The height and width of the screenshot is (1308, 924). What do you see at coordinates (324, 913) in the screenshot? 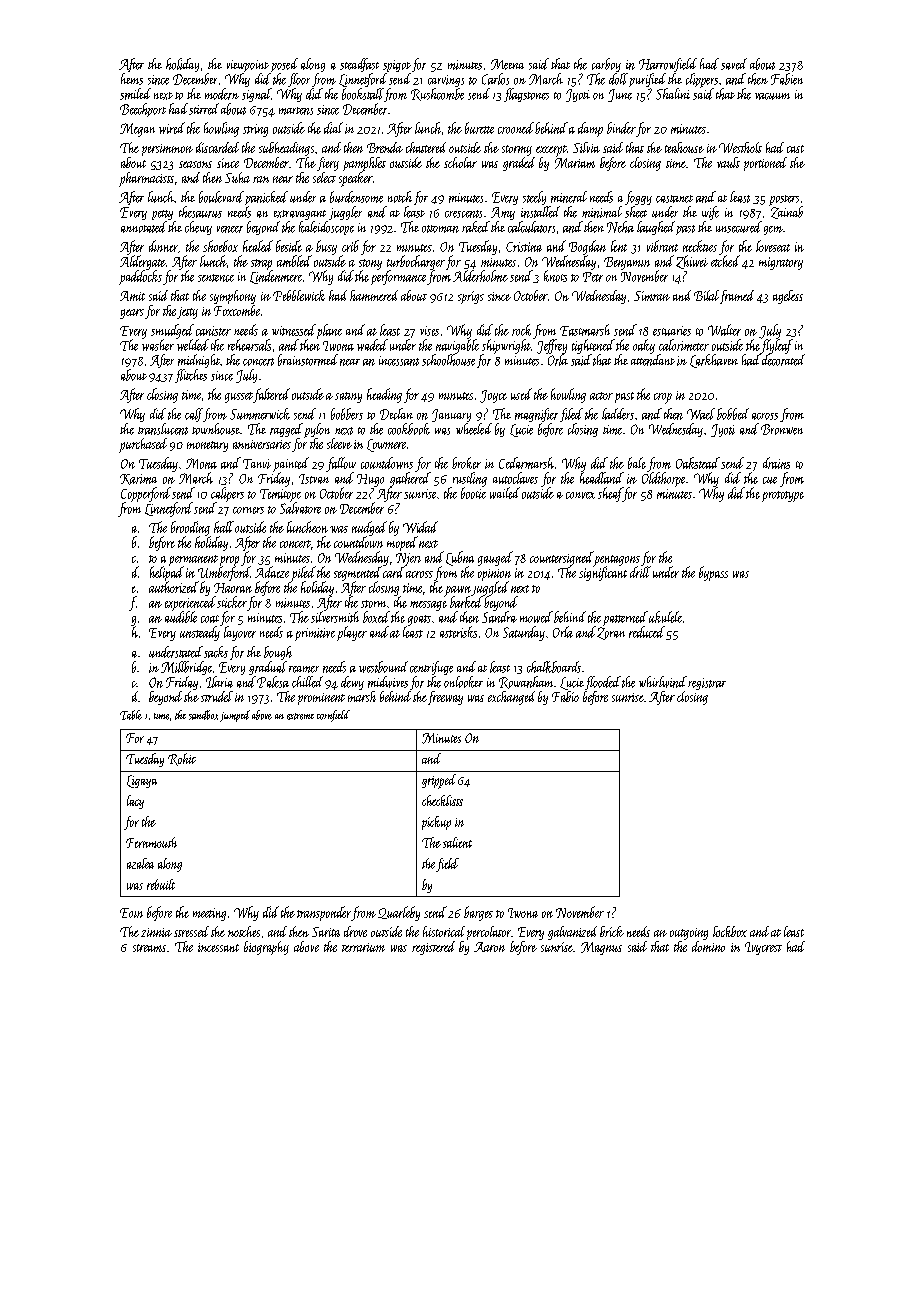
I see `transponder` at bounding box center [324, 913].
